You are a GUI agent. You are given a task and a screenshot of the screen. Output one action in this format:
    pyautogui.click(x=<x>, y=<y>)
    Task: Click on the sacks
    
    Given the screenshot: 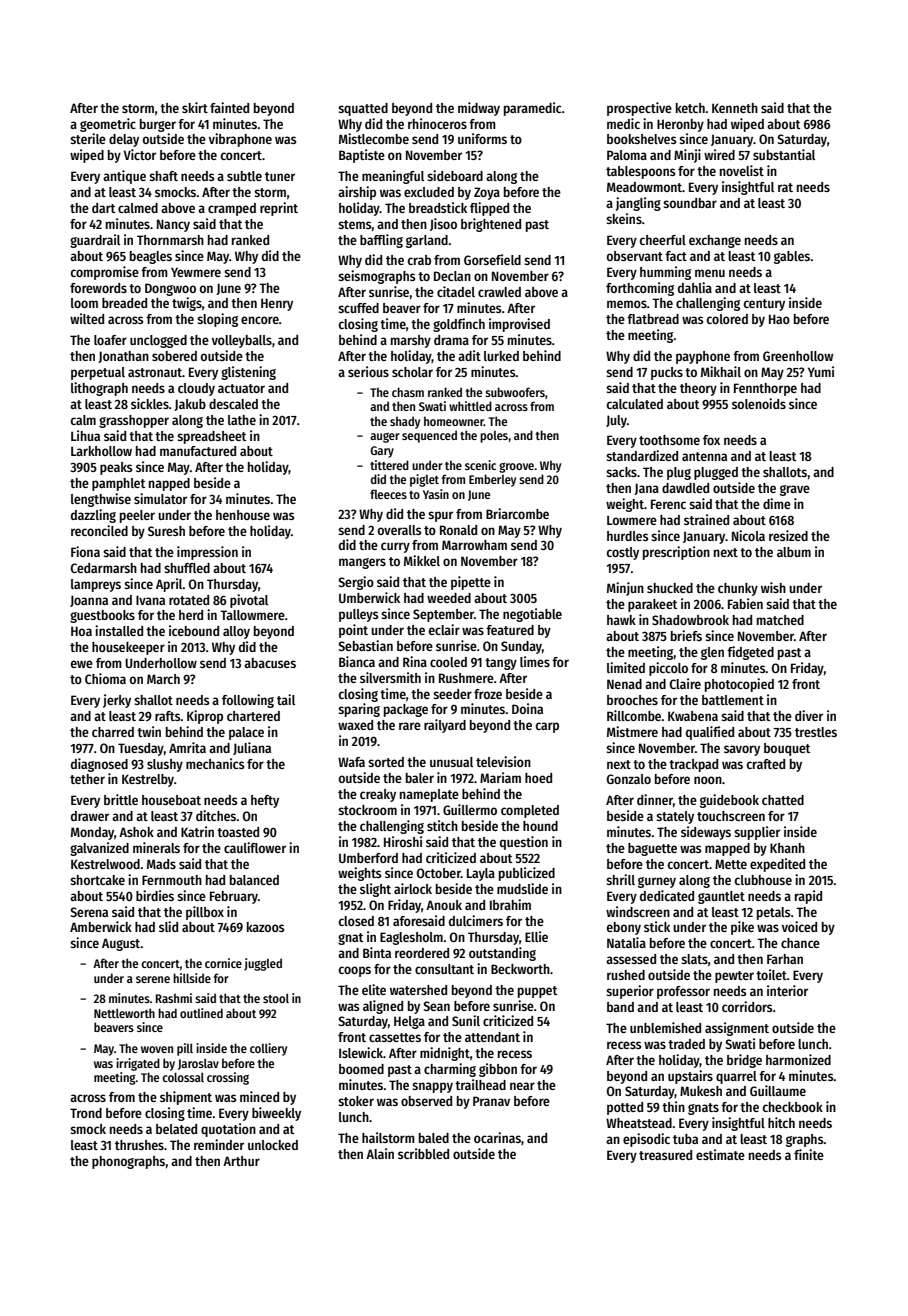 What is the action you would take?
    pyautogui.click(x=621, y=472)
